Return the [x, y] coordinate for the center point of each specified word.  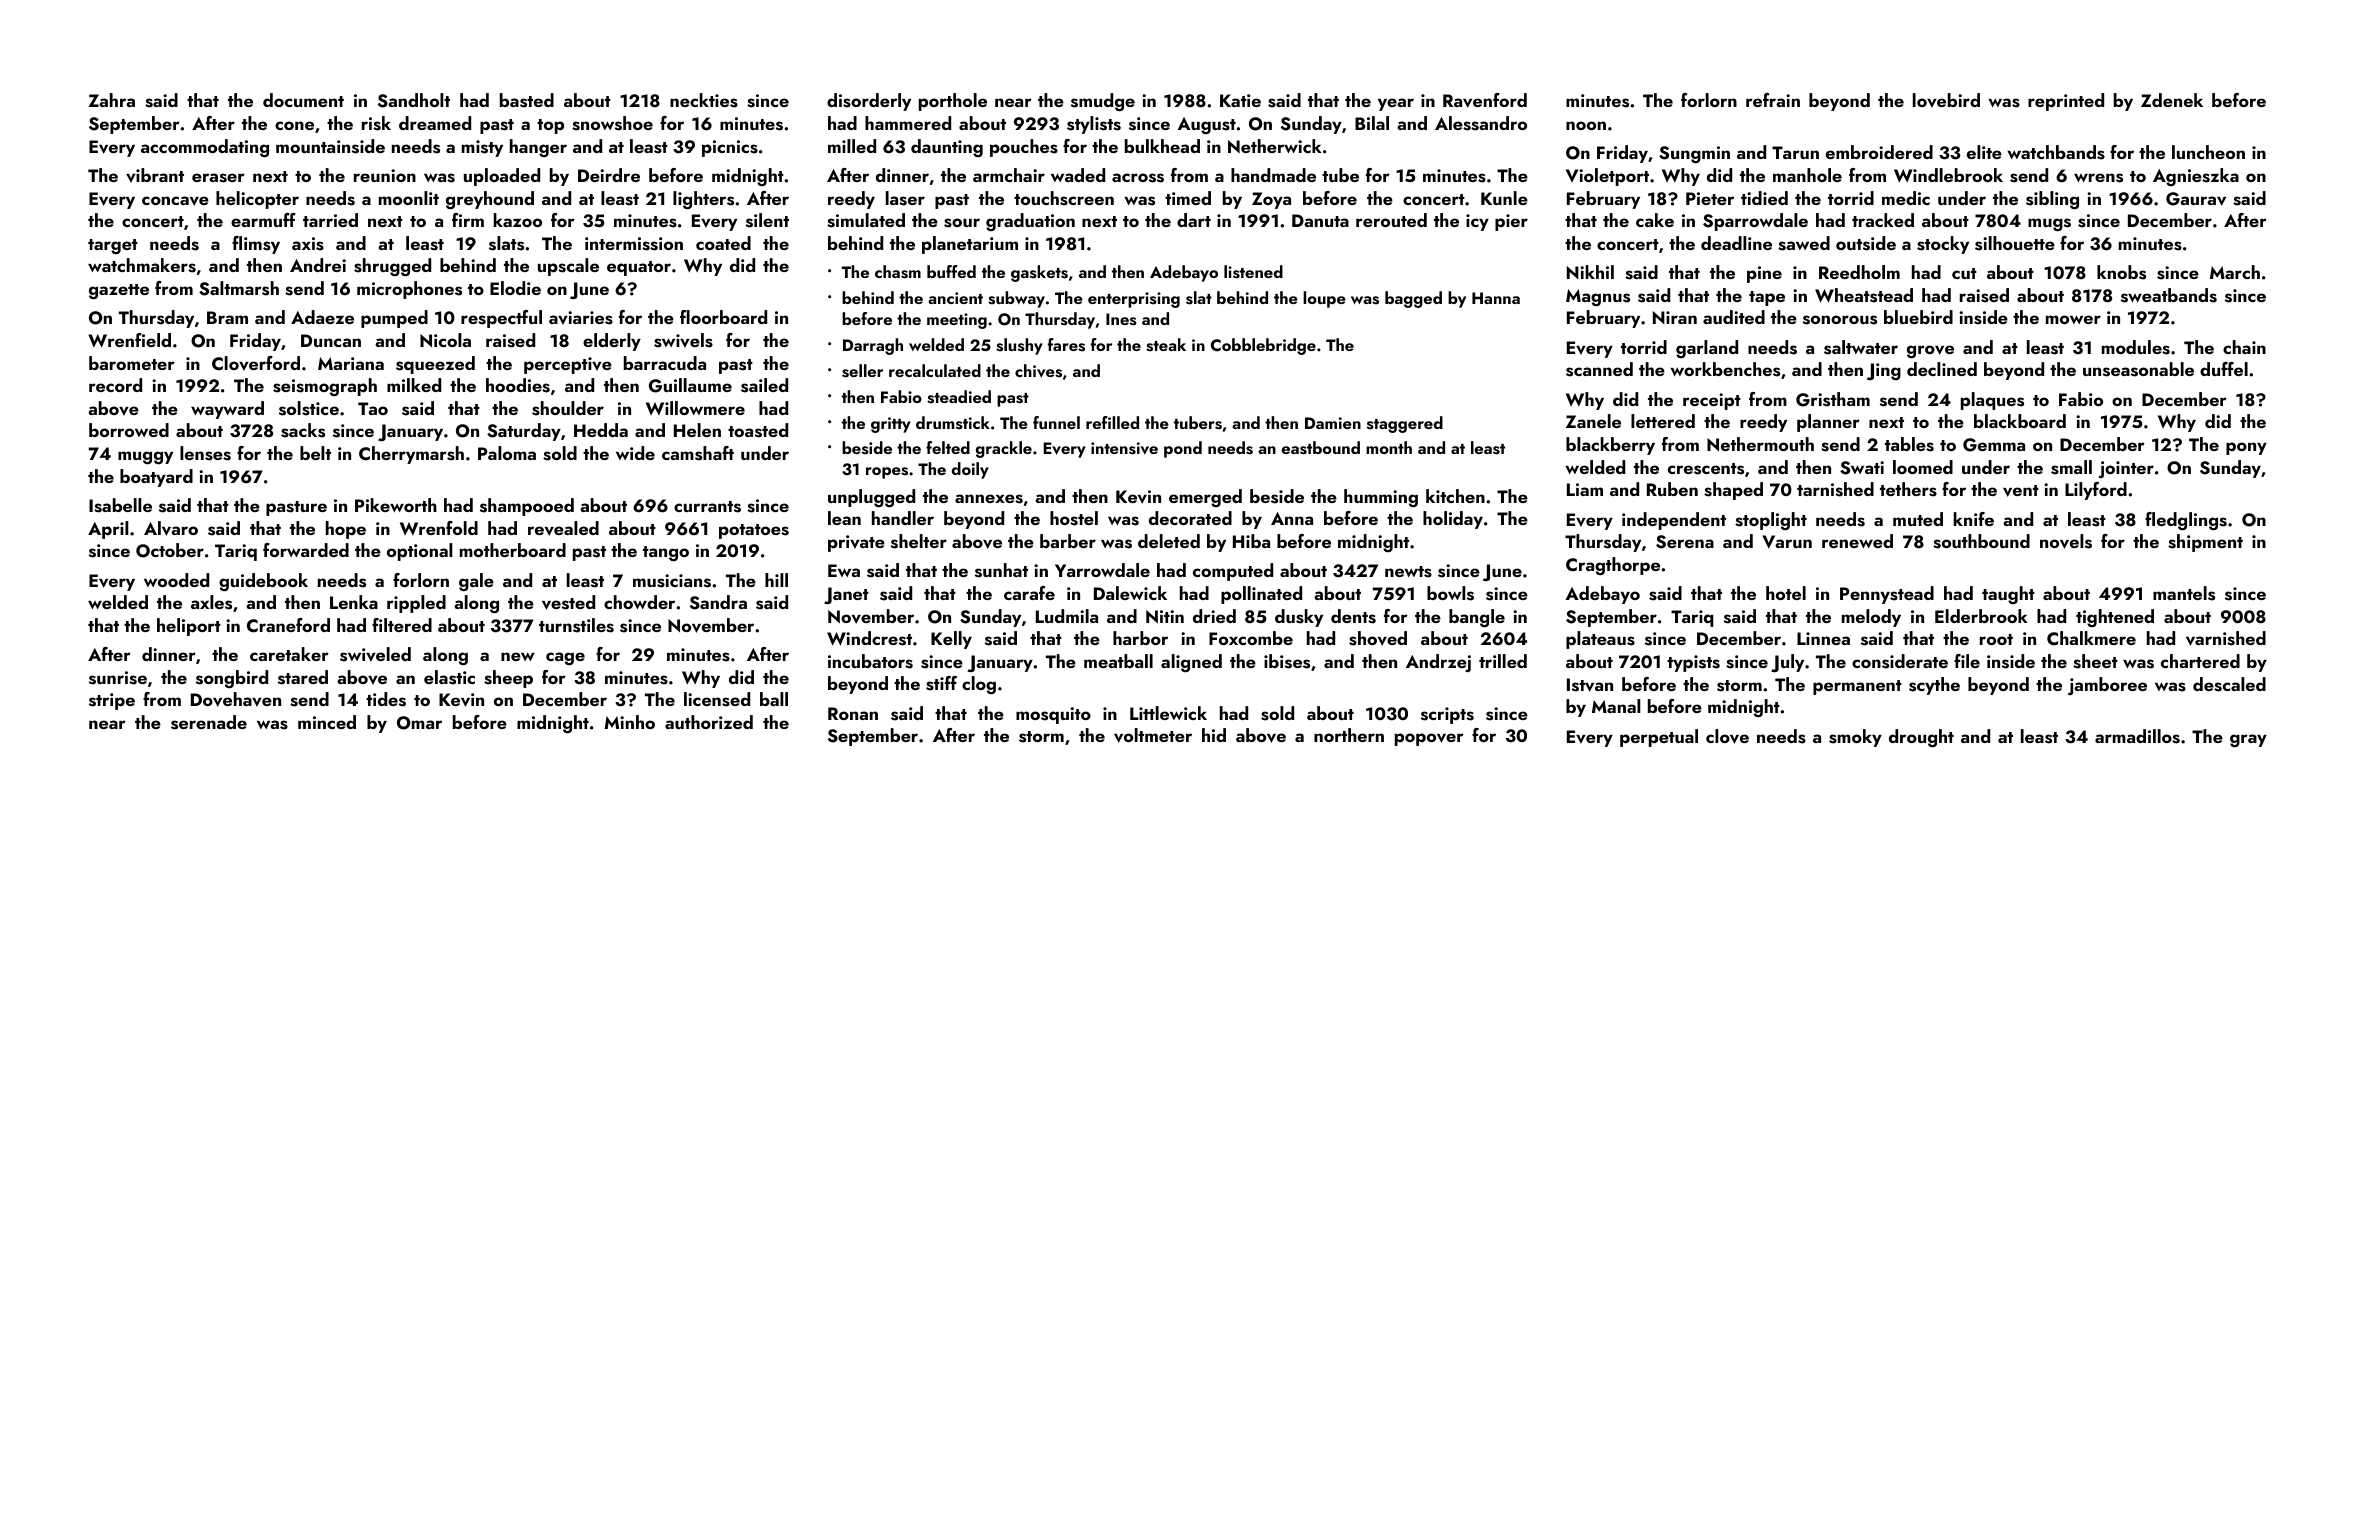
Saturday [524, 432]
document [303, 100]
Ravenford [1485, 100]
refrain [1773, 100]
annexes [989, 499]
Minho [629, 722]
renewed [1857, 541]
